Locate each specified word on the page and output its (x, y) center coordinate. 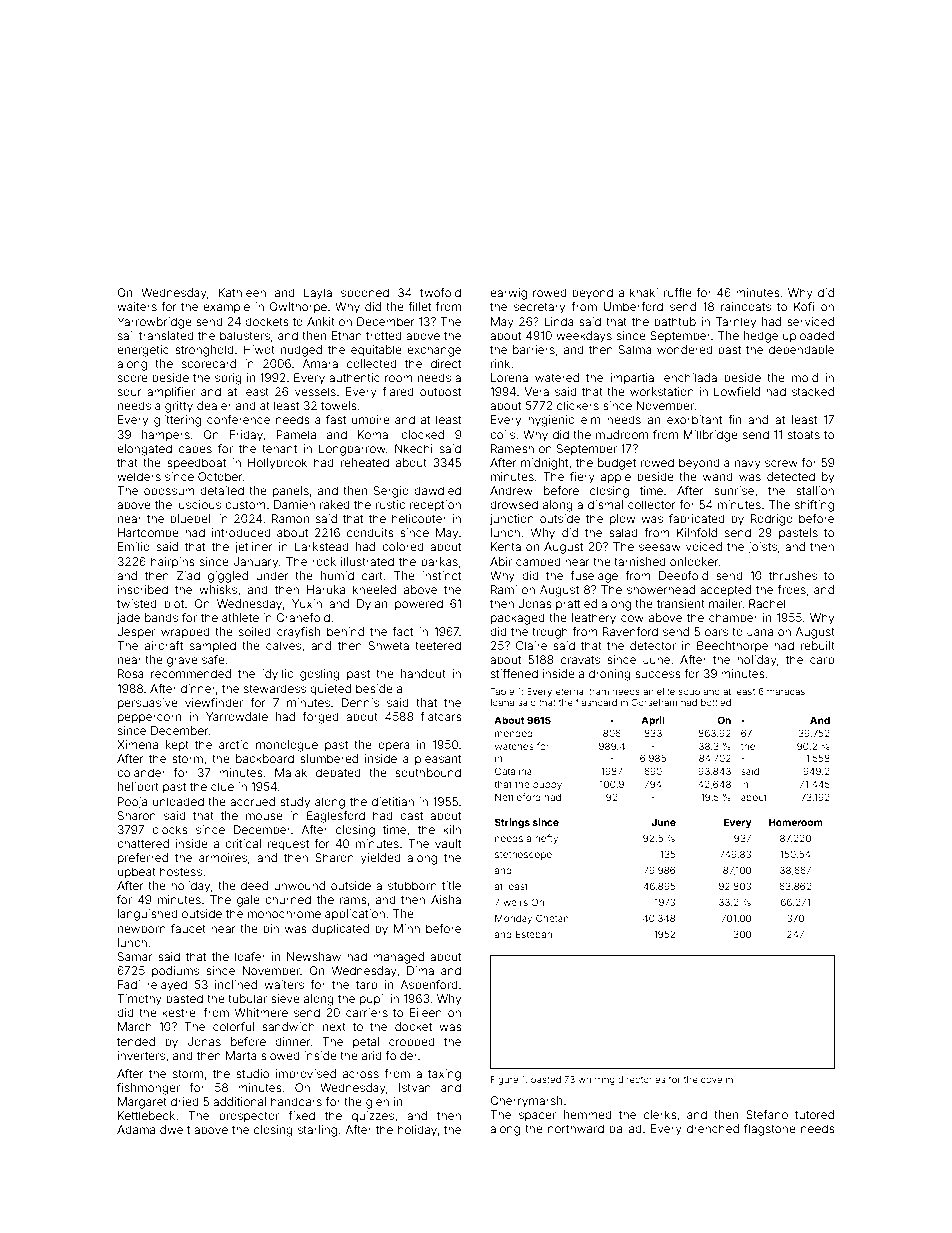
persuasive (148, 704)
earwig (508, 294)
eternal (571, 691)
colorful (233, 1026)
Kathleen (242, 292)
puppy (547, 786)
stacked (813, 391)
